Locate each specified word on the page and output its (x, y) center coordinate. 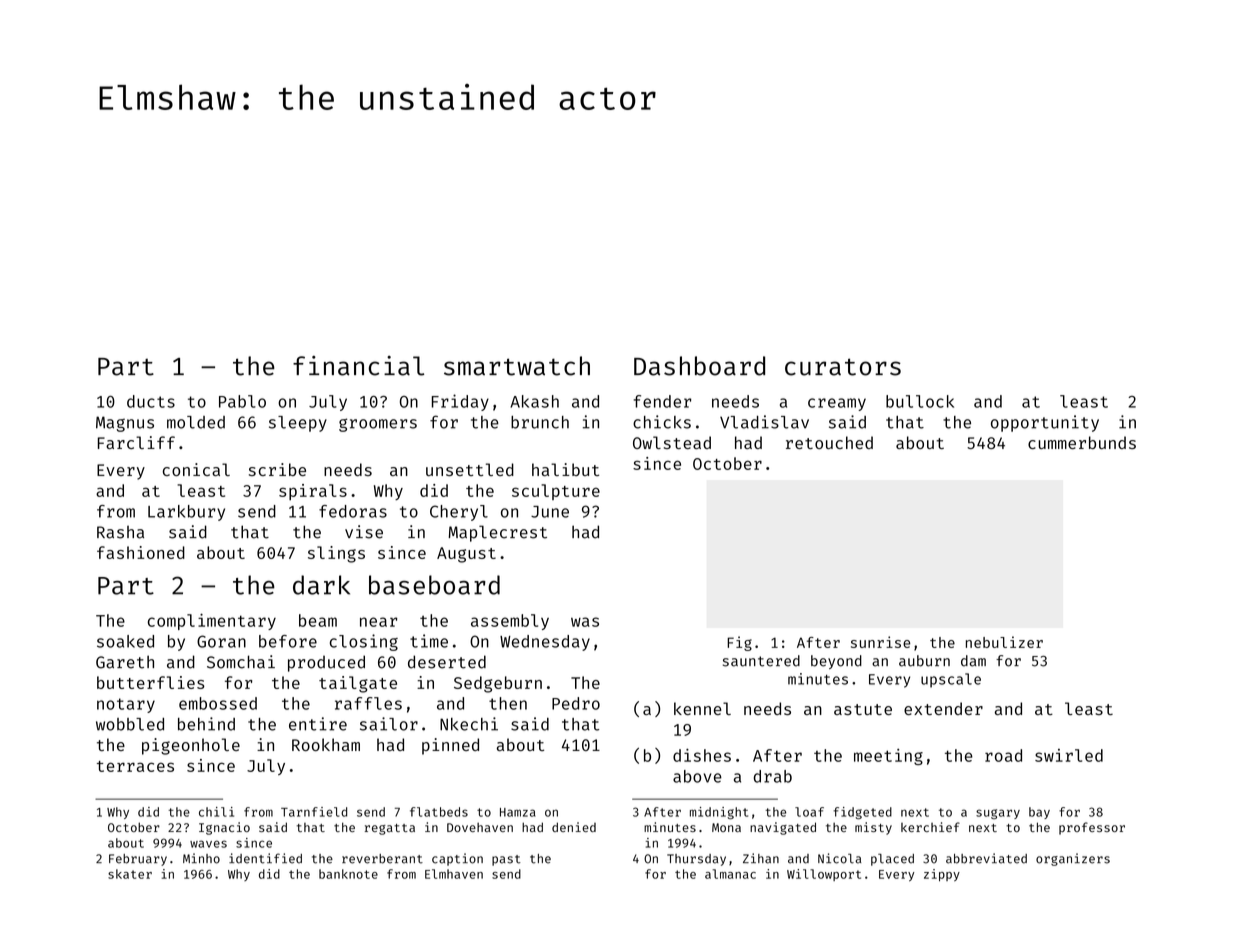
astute (863, 709)
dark (321, 585)
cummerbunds (1082, 442)
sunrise (880, 642)
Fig (739, 643)
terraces (135, 766)
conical (196, 469)
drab (773, 776)
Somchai (241, 662)
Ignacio (224, 828)
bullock (920, 401)
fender (662, 401)
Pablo (242, 401)
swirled (1069, 755)
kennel (702, 708)
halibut (565, 469)
